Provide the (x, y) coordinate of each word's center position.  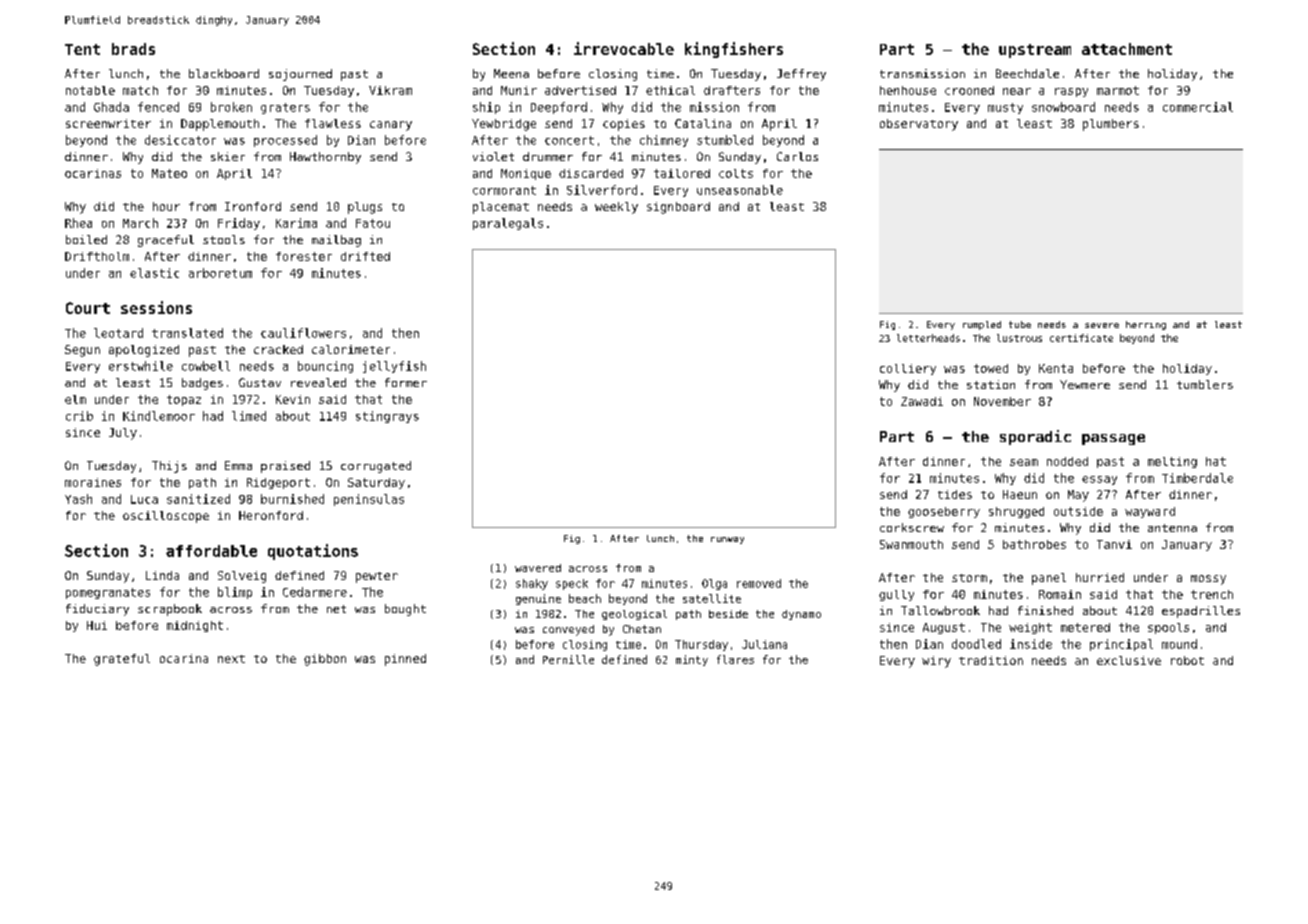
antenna (1172, 528)
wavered (538, 568)
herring (1146, 325)
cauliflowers (303, 333)
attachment (1127, 49)
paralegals (508, 224)
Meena (511, 73)
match (140, 90)
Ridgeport (278, 483)
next (231, 659)
